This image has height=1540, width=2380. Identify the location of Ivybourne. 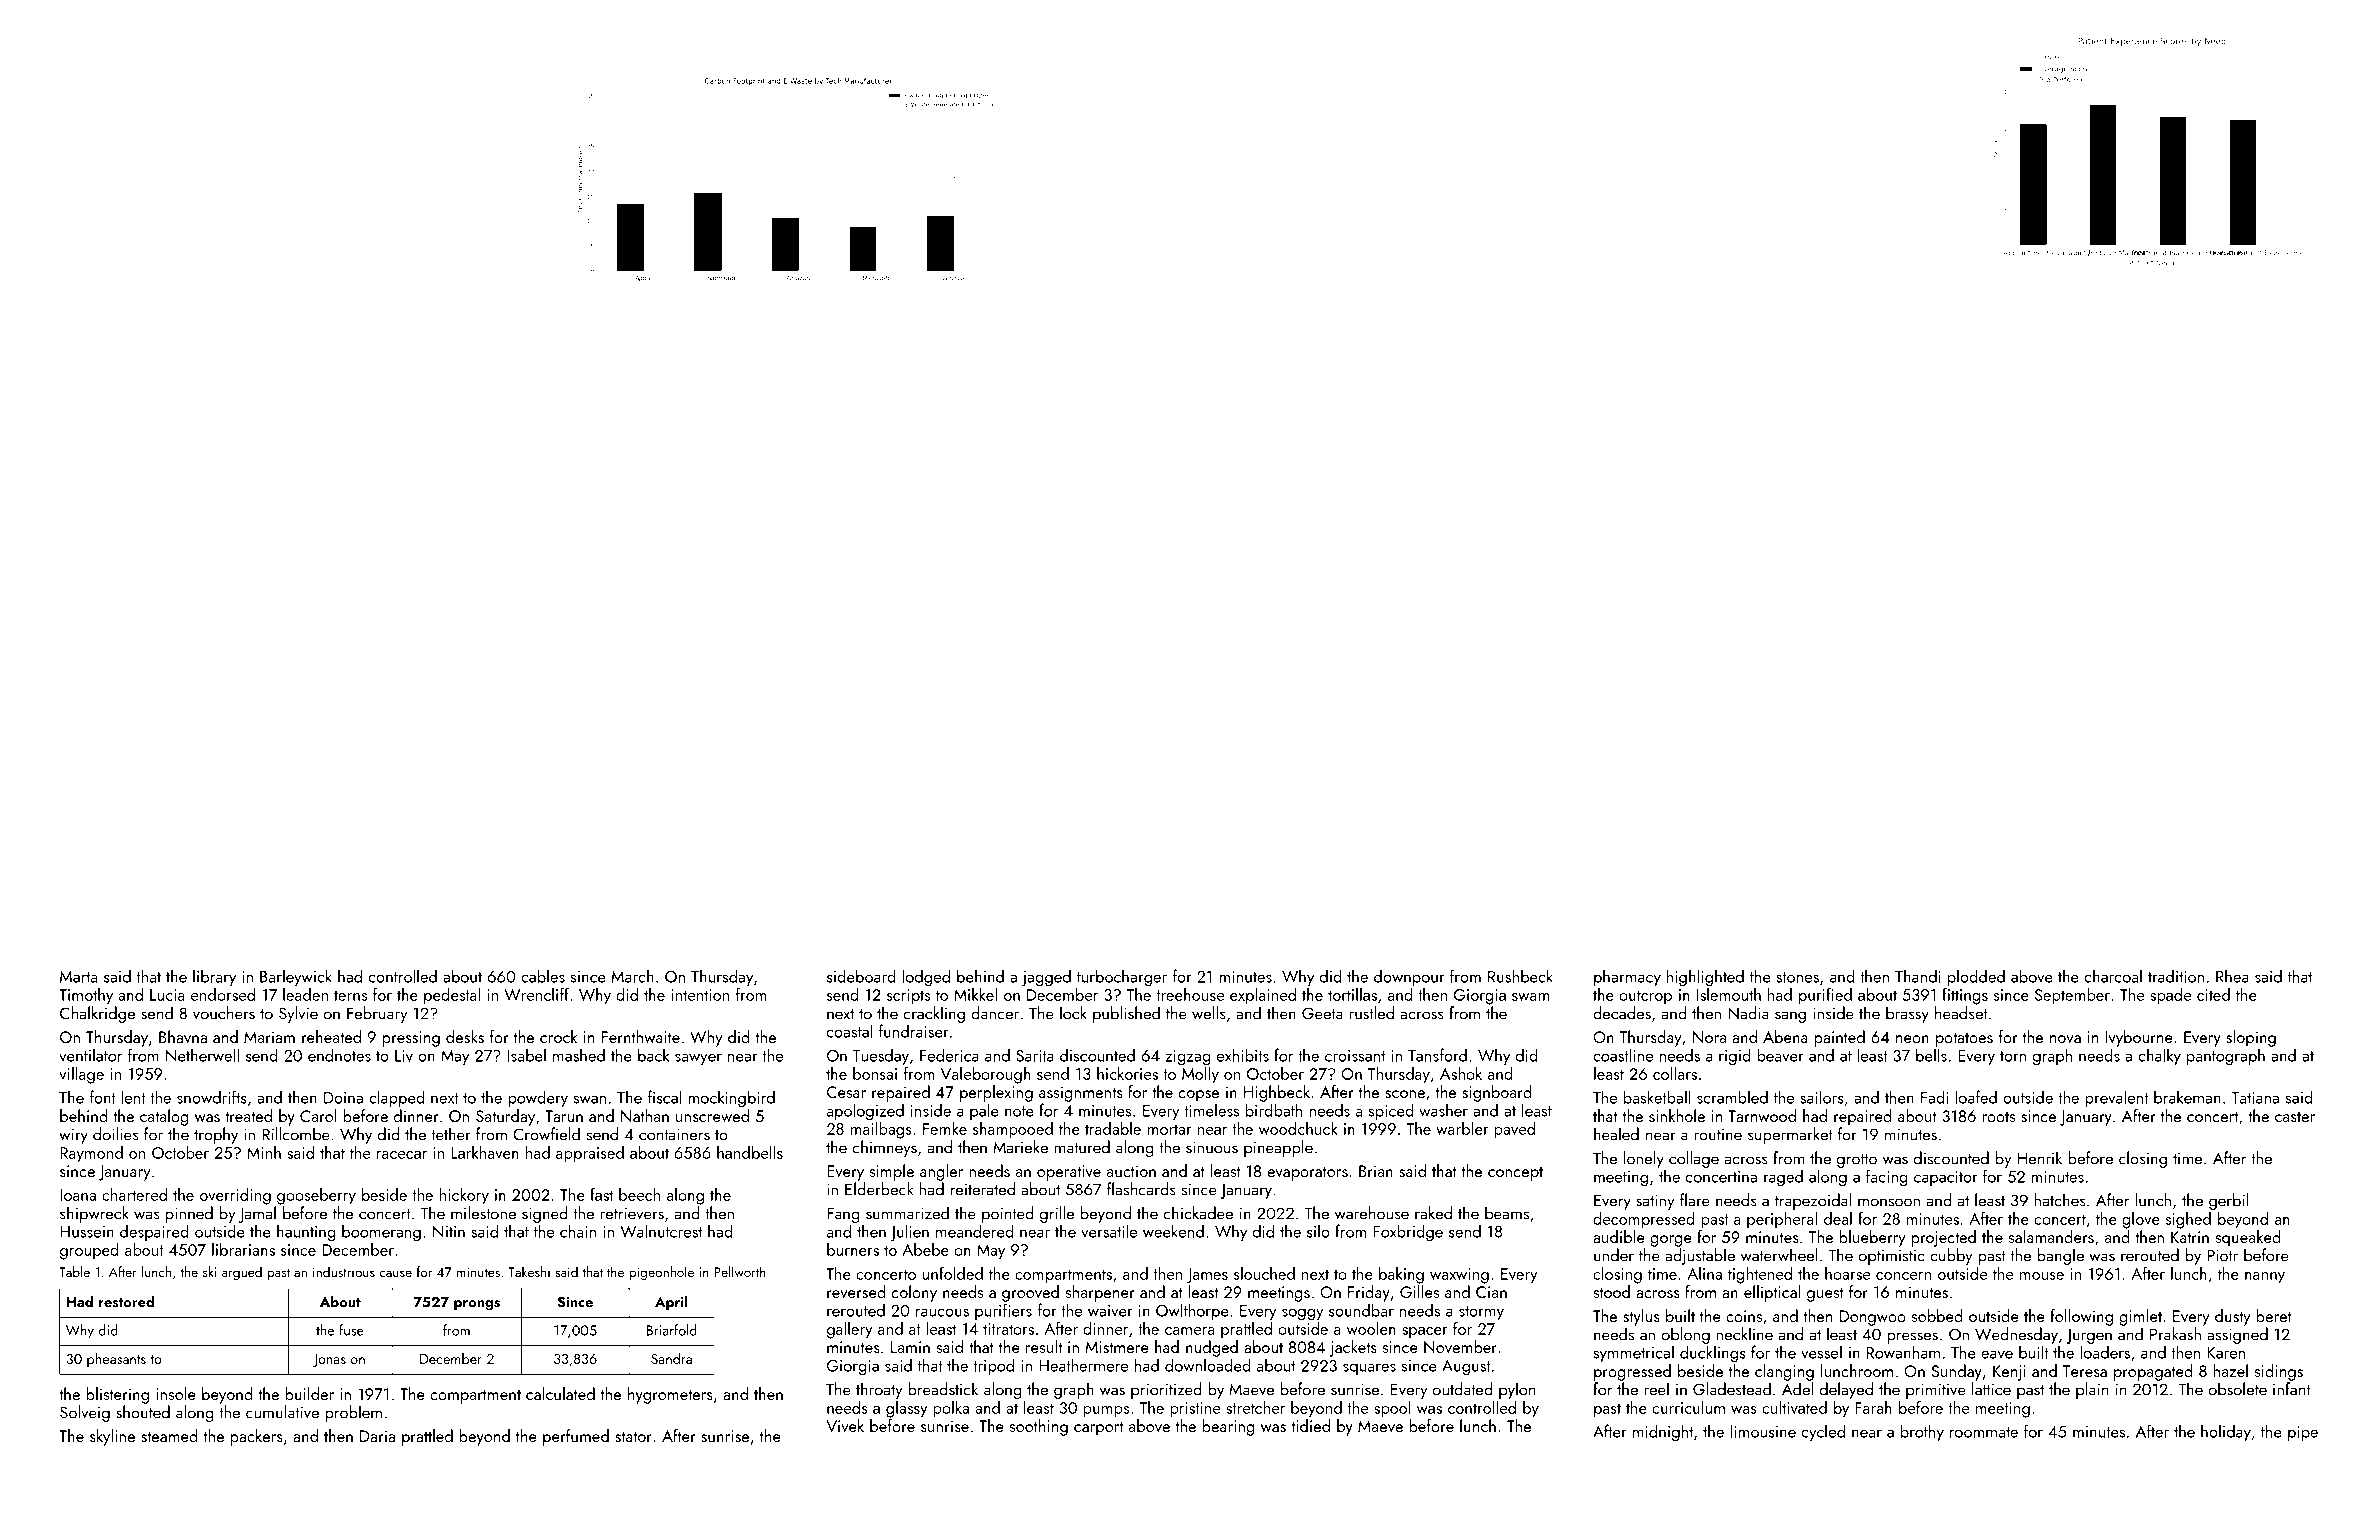
(2139, 1038).
